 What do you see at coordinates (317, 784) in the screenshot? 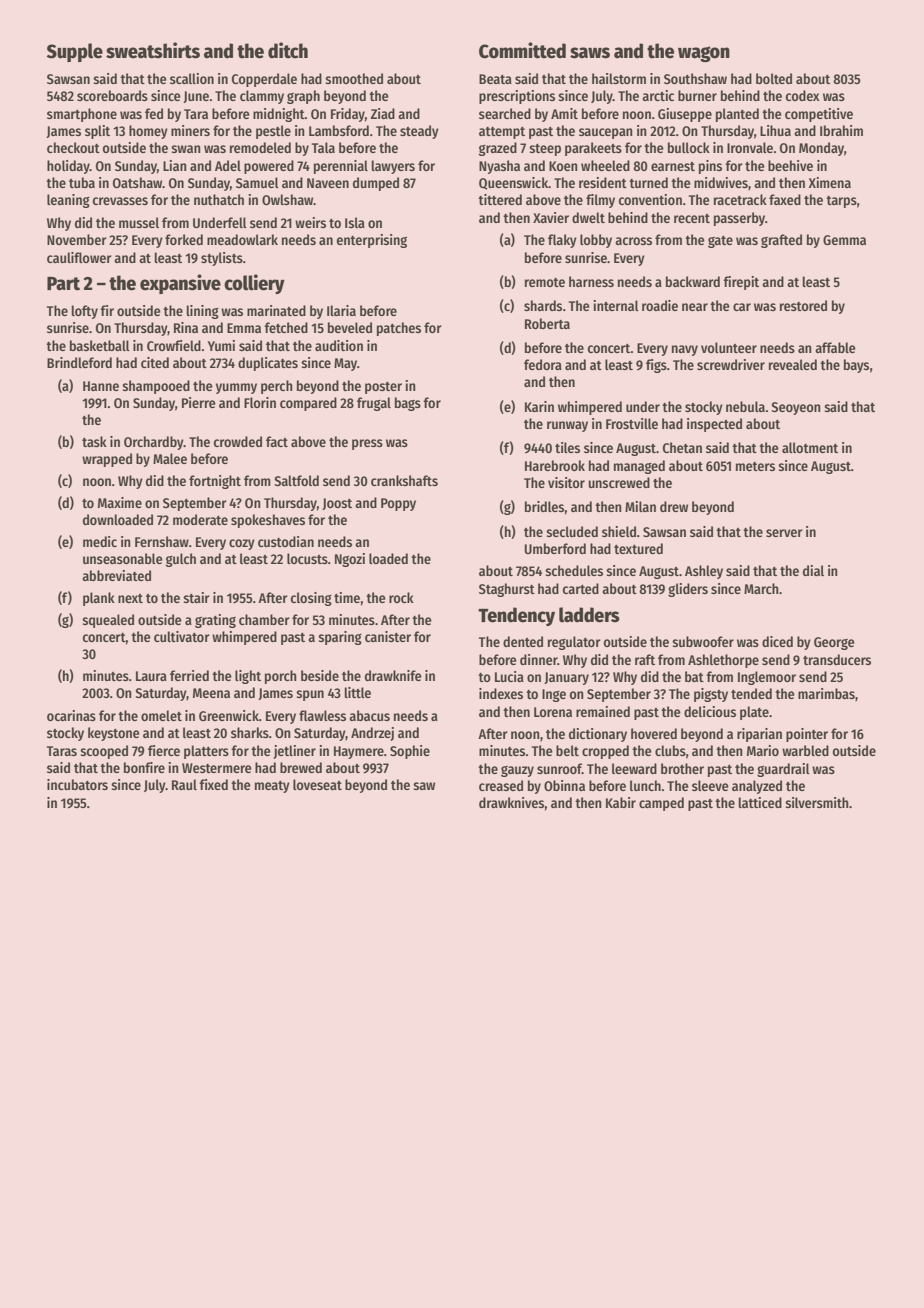
I see `loveseat` at bounding box center [317, 784].
